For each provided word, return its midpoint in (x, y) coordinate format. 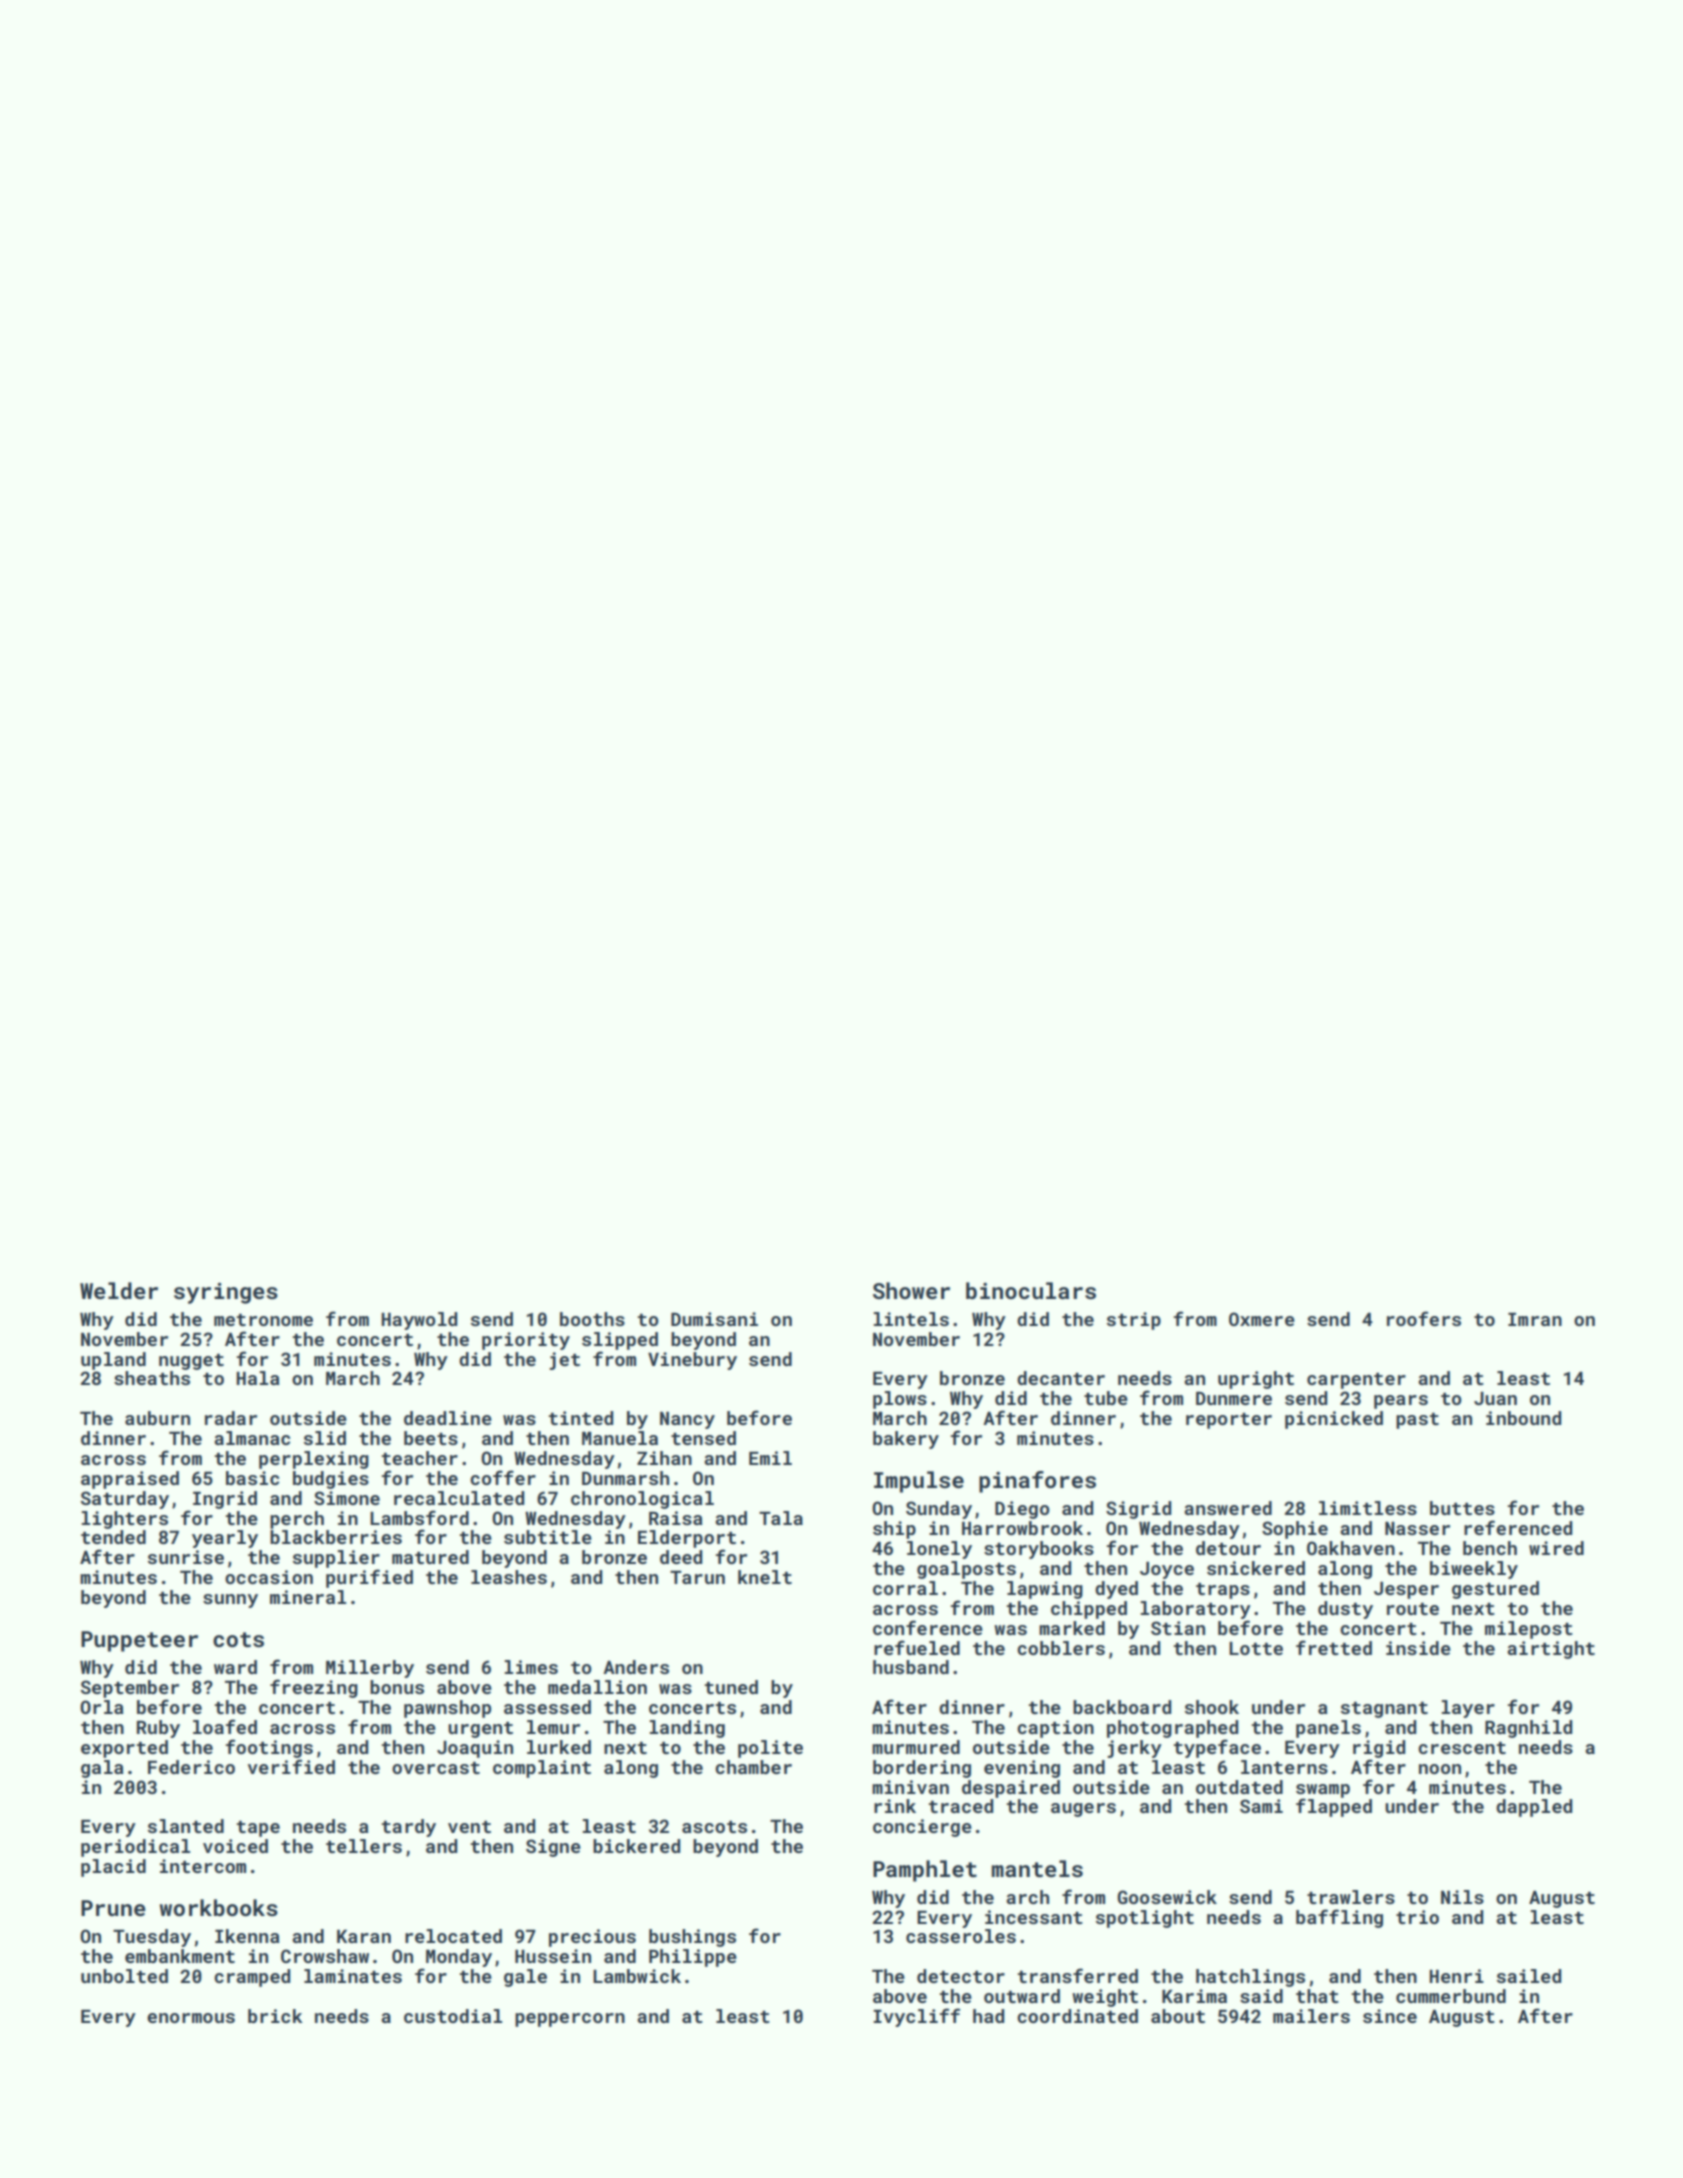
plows (900, 1400)
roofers (1424, 1318)
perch (297, 1520)
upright (1256, 1380)
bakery (906, 1440)
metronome (263, 1320)
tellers (364, 1846)
